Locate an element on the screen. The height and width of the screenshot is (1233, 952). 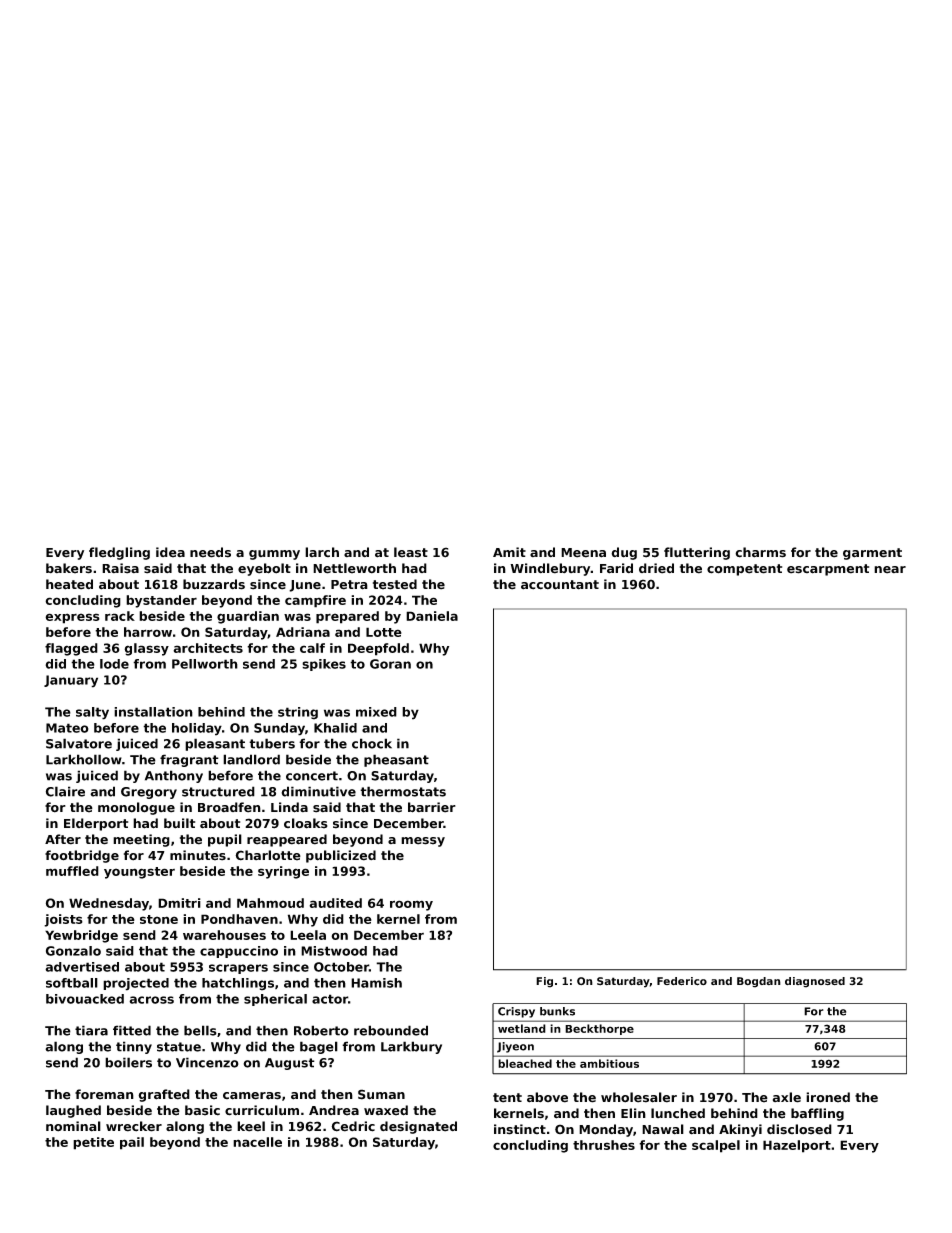
grafted is located at coordinates (164, 1095).
